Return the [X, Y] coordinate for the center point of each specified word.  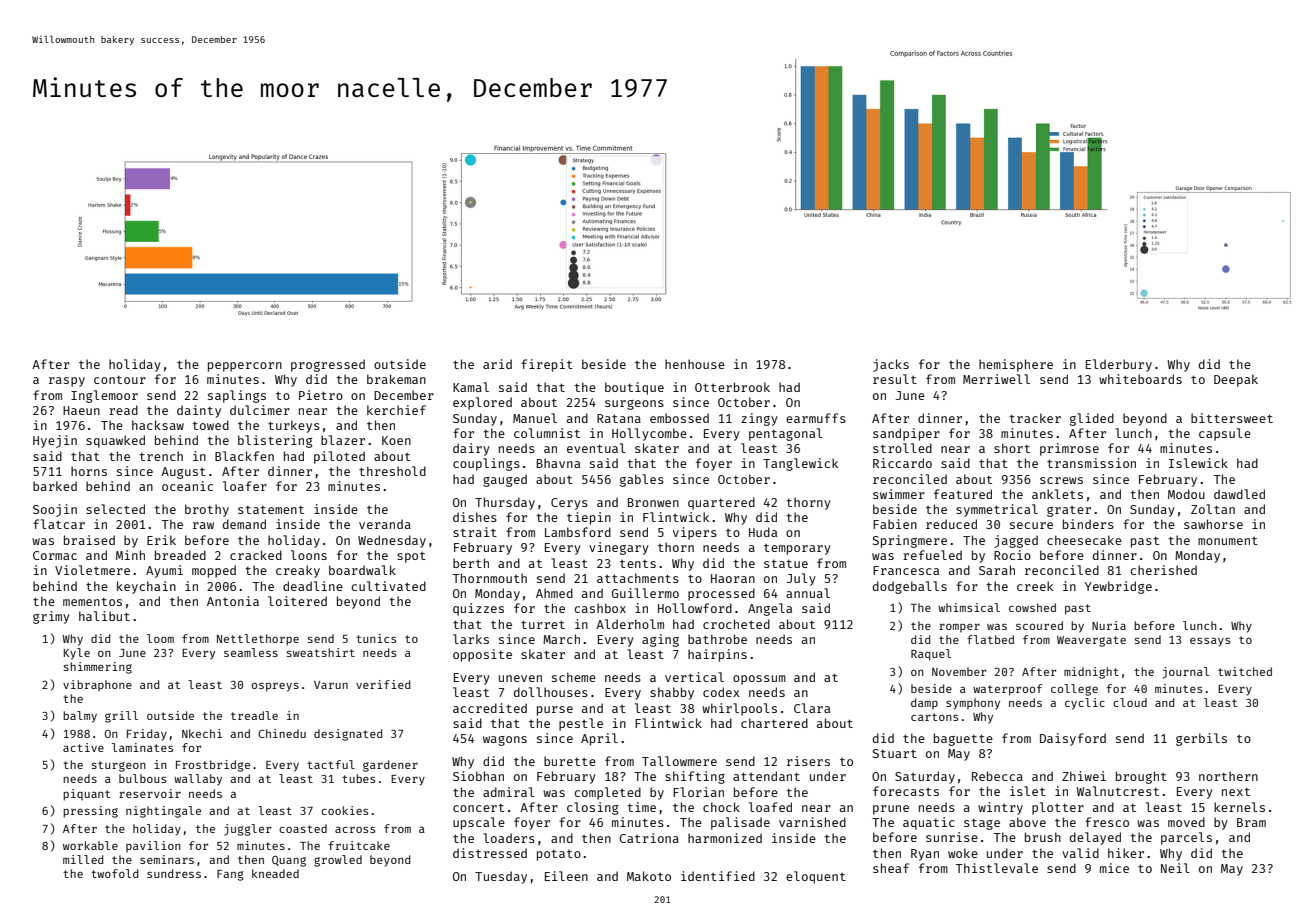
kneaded [275, 873]
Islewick [1198, 463]
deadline [313, 586]
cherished [1163, 570]
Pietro [321, 395]
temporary [797, 549]
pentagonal [786, 434]
